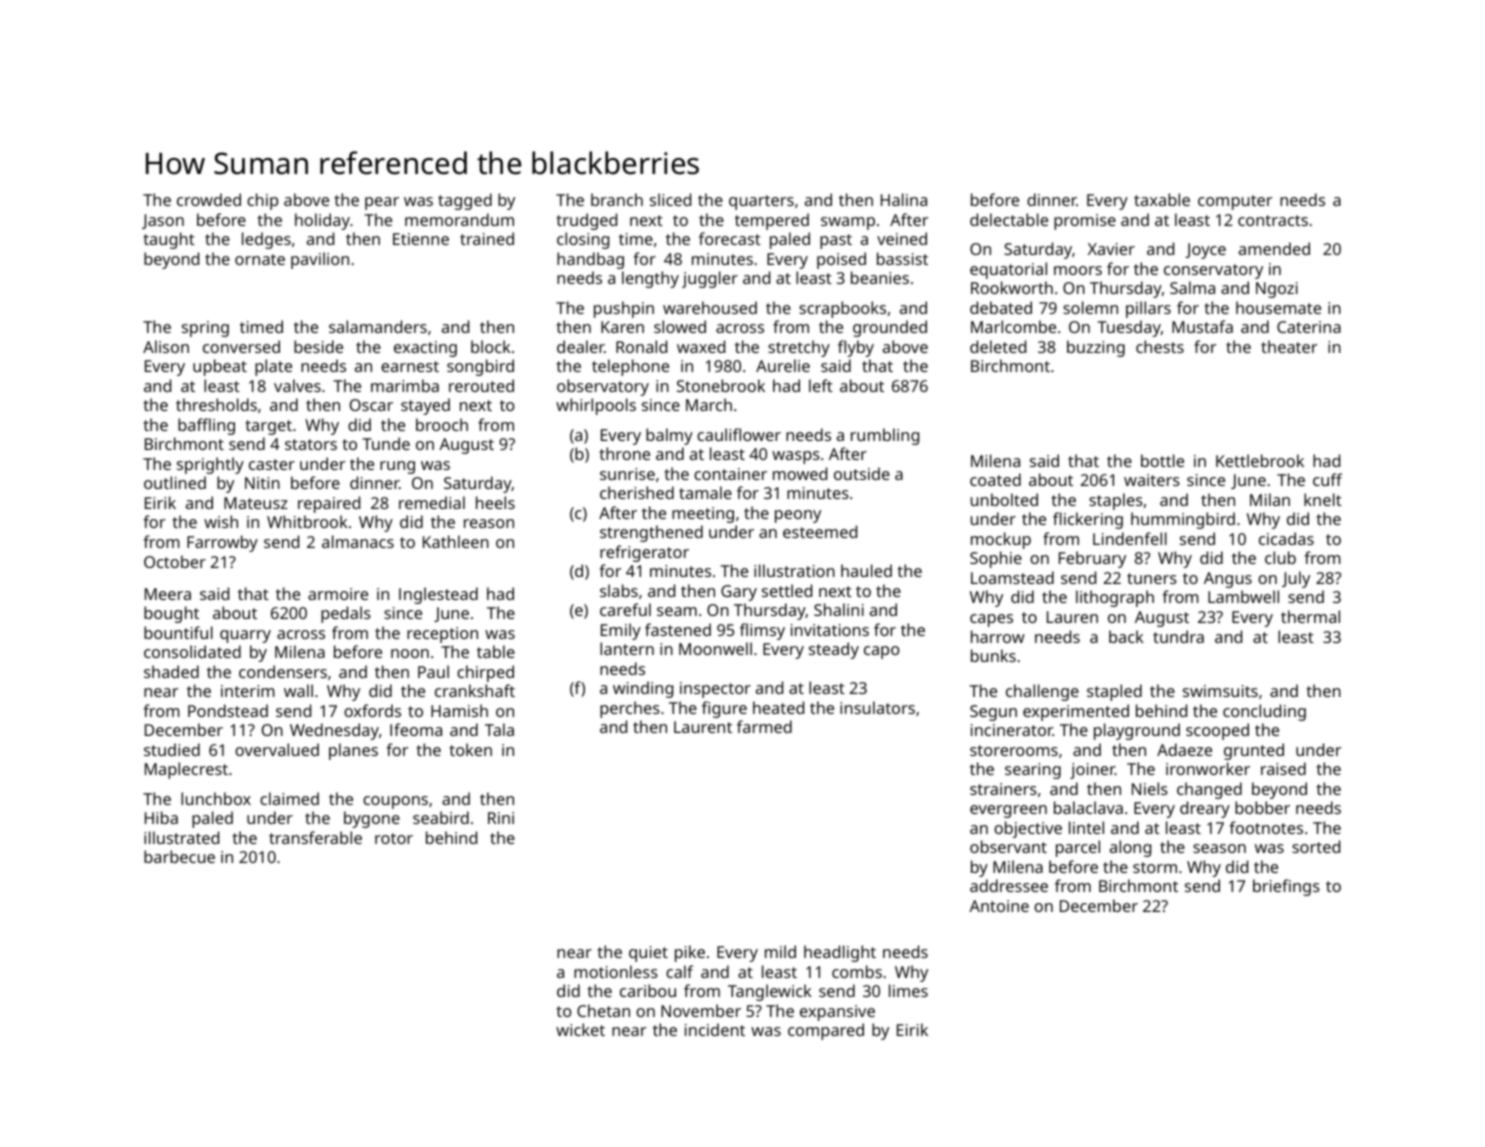 The height and width of the screenshot is (1147, 1485). I want to click on cherished, so click(637, 492).
